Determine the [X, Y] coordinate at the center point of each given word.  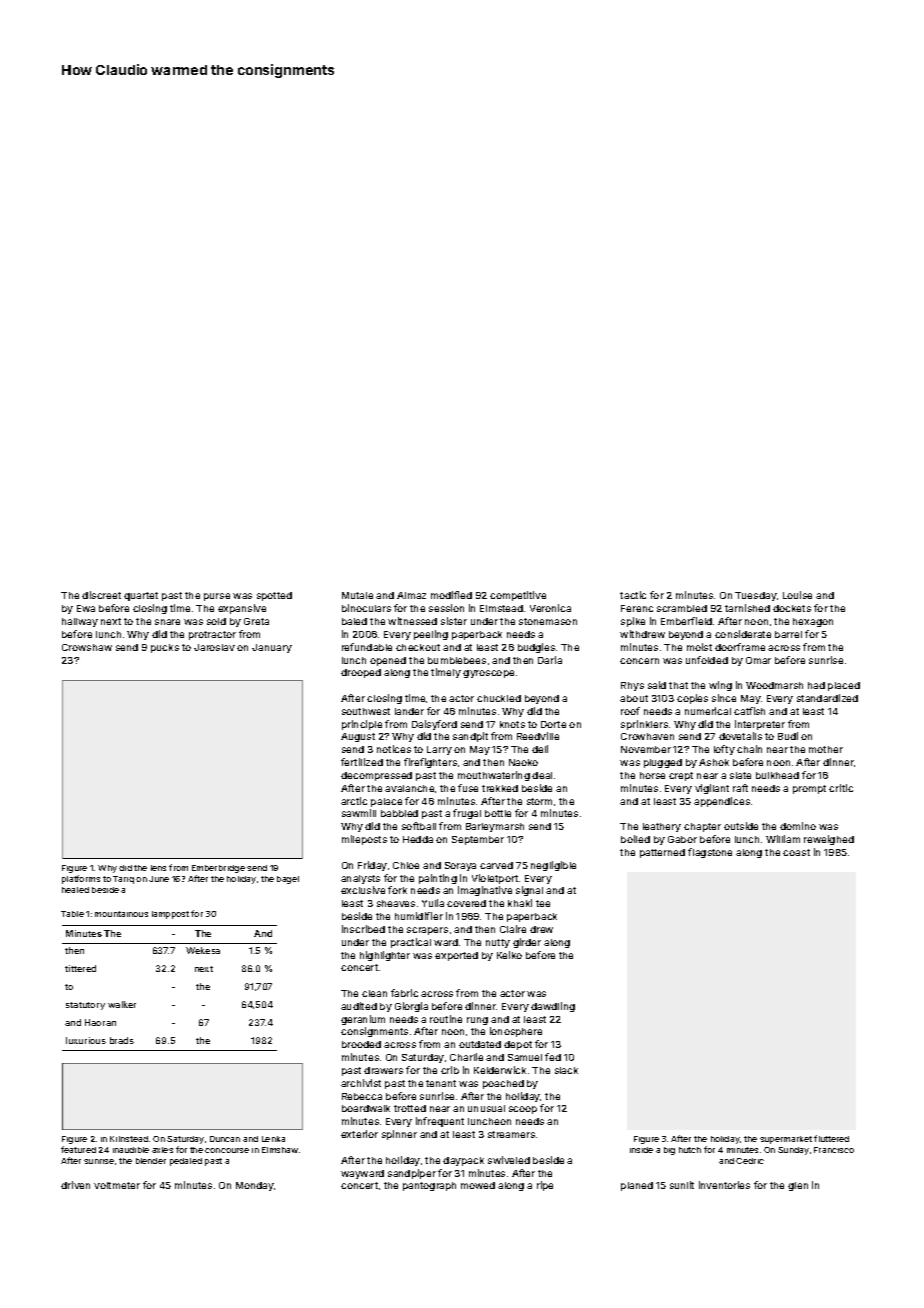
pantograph [429, 1186]
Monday [255, 1186]
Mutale [357, 595]
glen [798, 1186]
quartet [141, 596]
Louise [797, 595]
